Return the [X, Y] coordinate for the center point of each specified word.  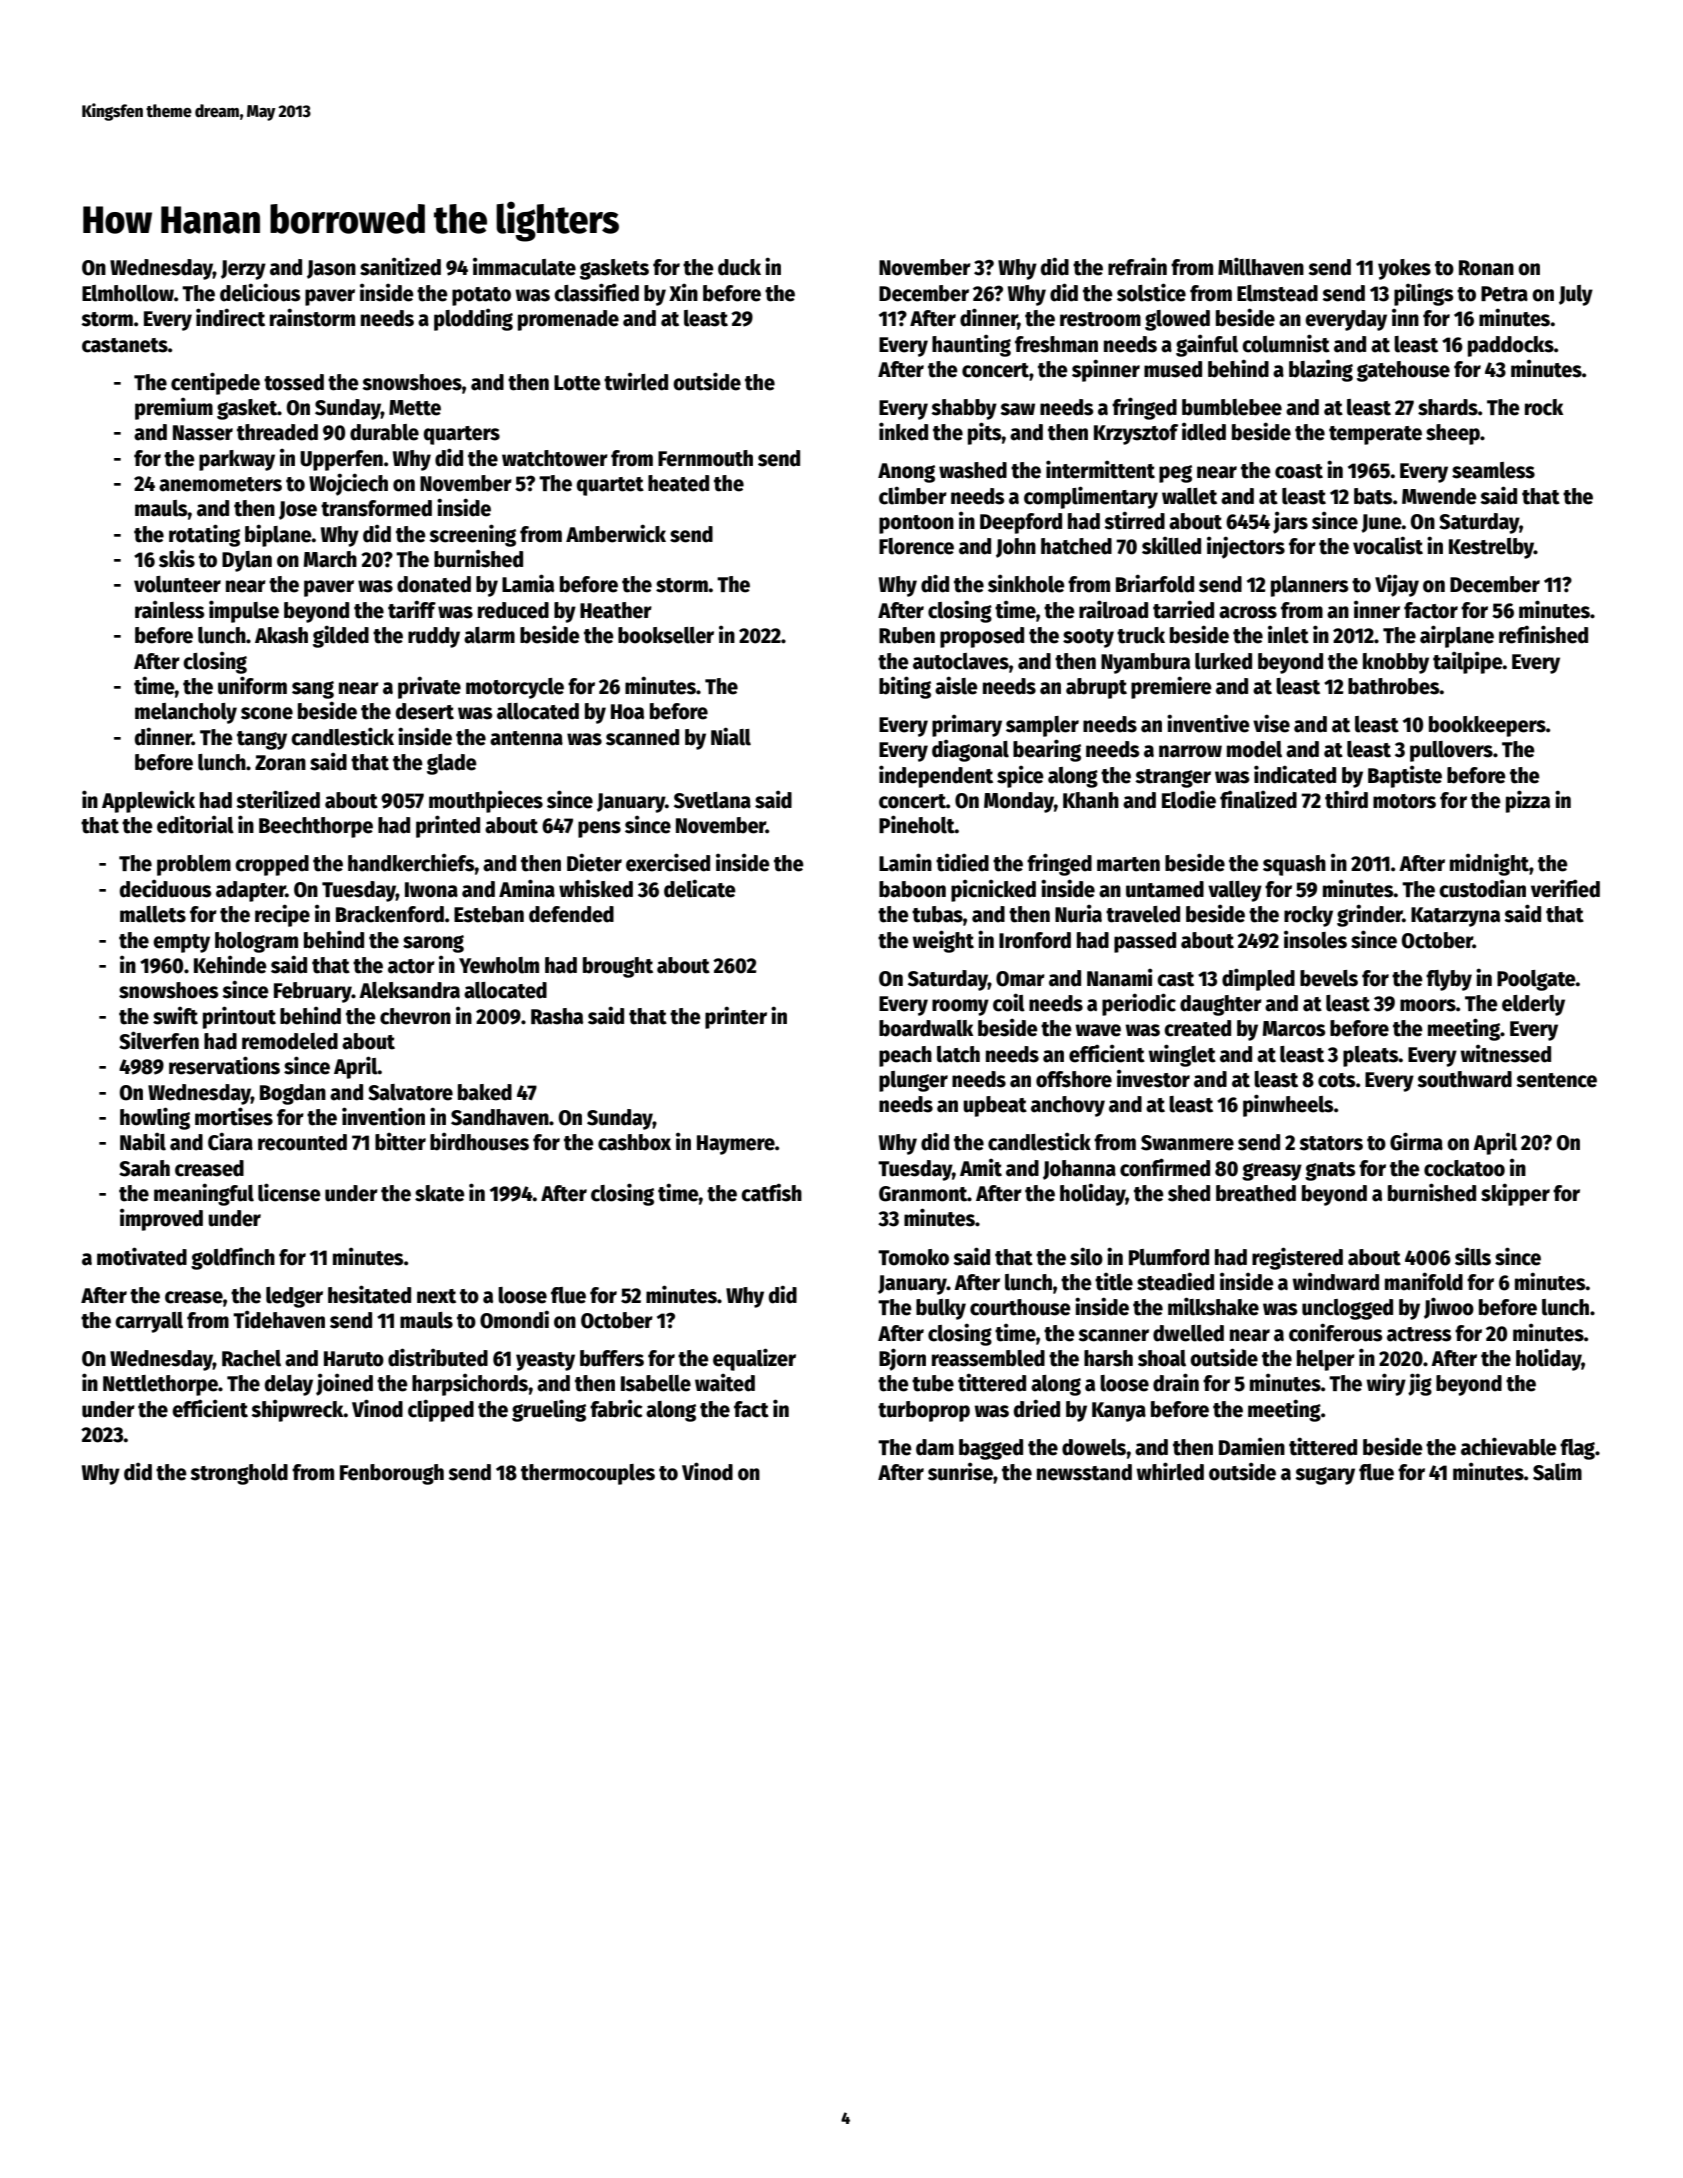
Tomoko [913, 1257]
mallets [153, 914]
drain [1176, 1382]
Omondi [514, 1319]
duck [739, 267]
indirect [230, 317]
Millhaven [1261, 266]
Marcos [1294, 1029]
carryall [149, 1322]
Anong [906, 473]
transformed [376, 508]
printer [736, 1017]
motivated [142, 1256]
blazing [1321, 370]
